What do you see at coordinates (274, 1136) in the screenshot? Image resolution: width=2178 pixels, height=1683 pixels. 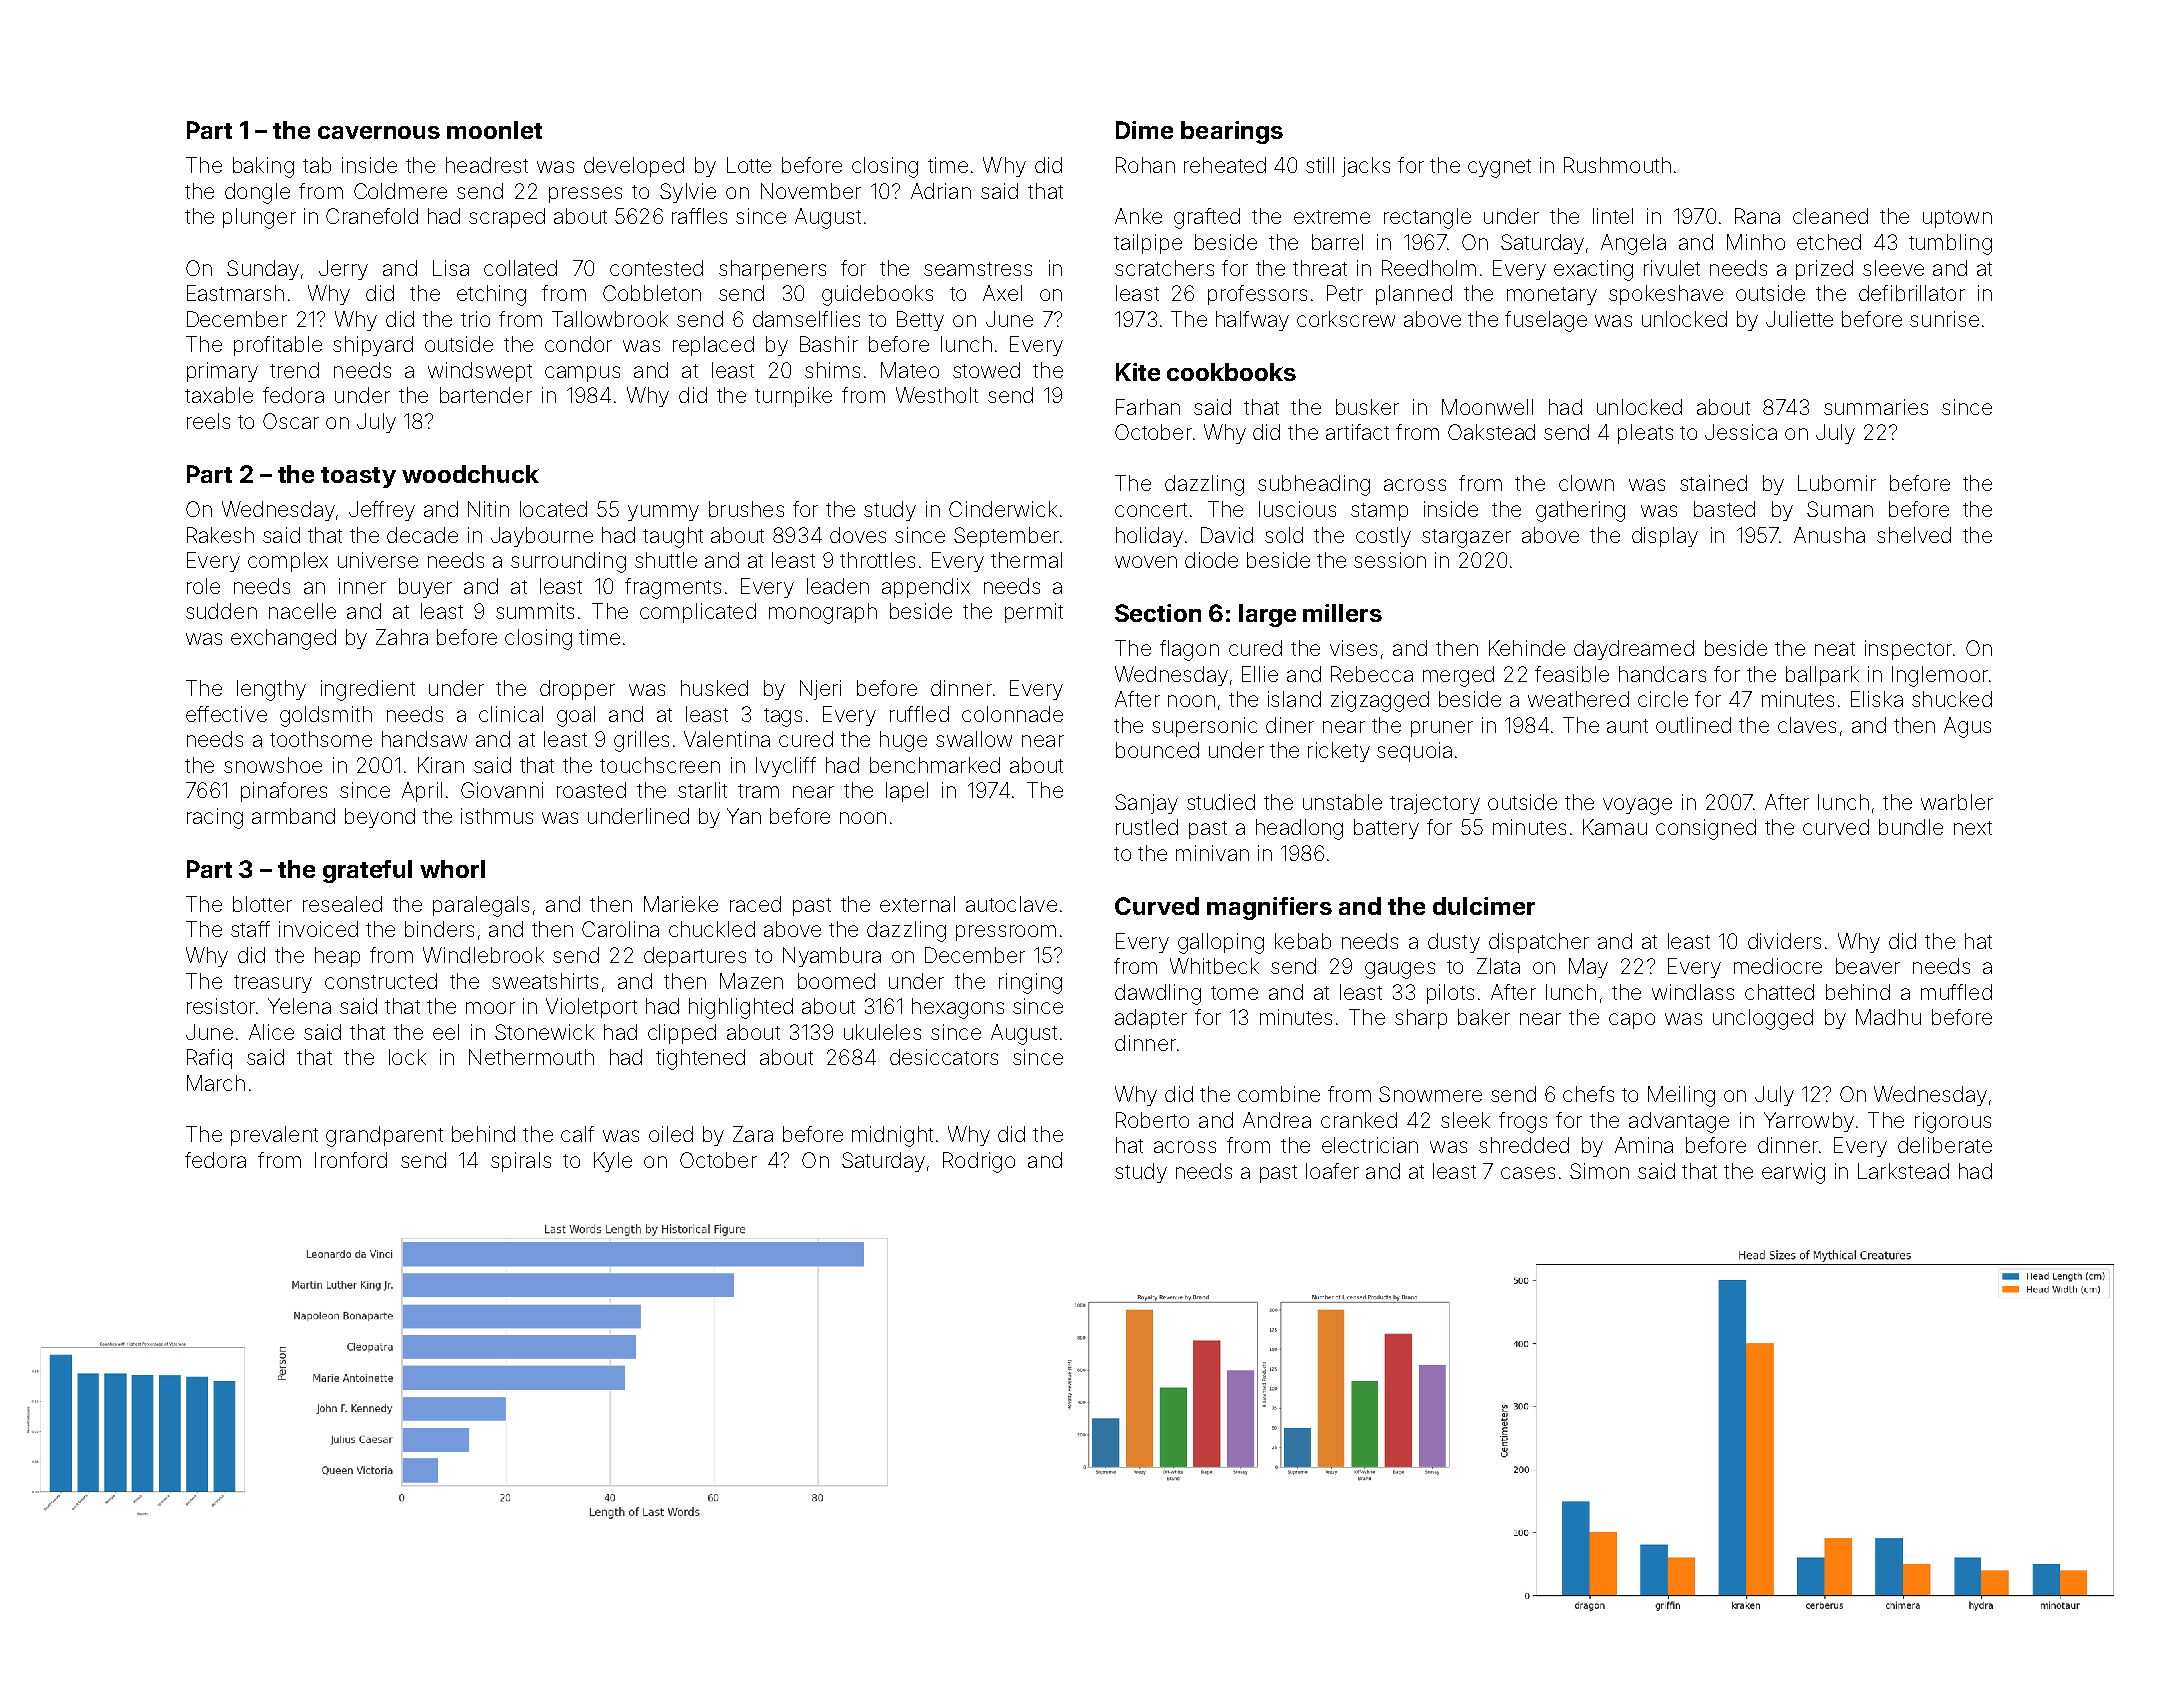 I see `prevalent` at bounding box center [274, 1136].
